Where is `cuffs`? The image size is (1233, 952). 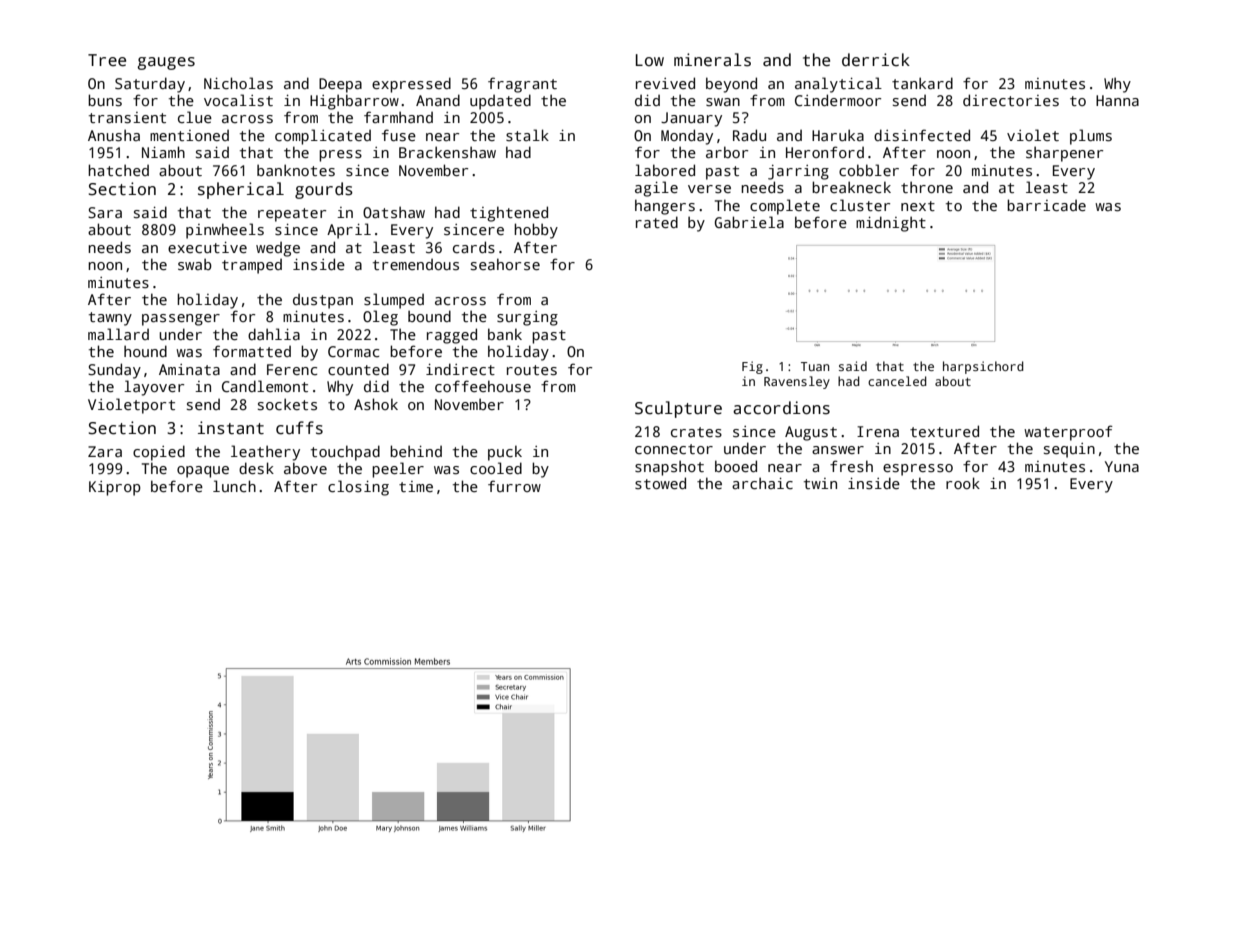
cuffs is located at coordinates (299, 428).
